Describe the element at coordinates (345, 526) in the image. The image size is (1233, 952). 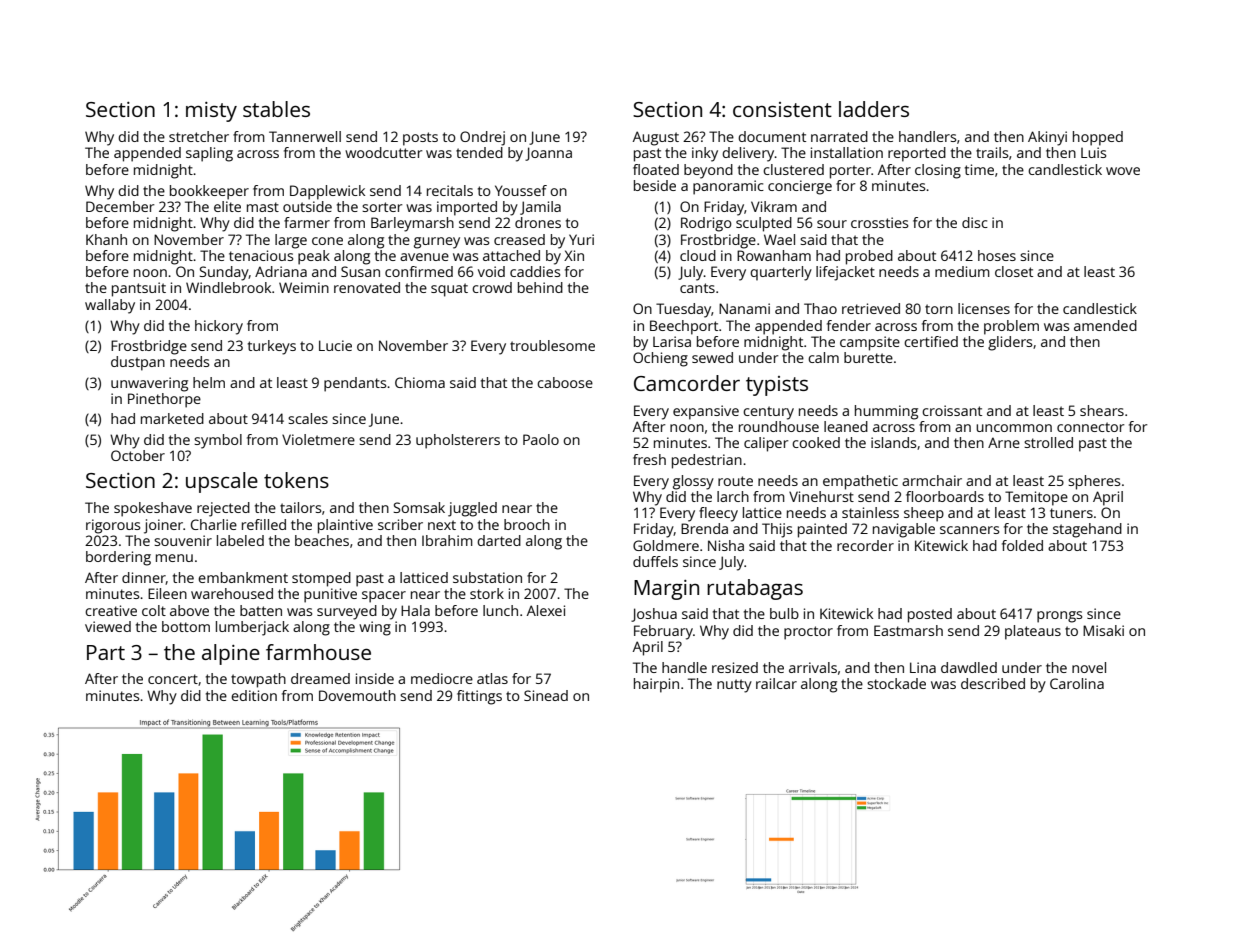
I see `plaintive` at that location.
